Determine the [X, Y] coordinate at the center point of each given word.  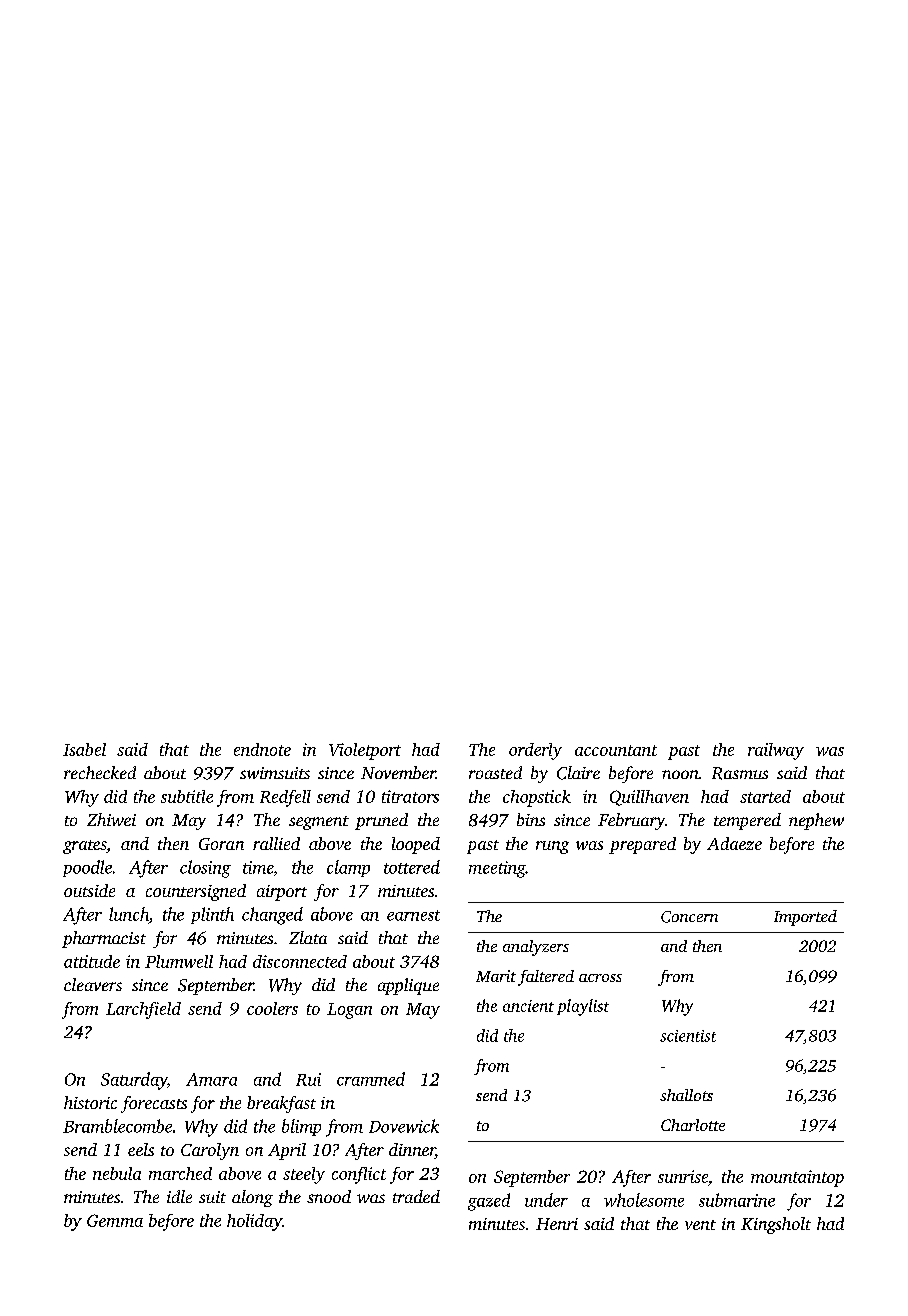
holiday [254, 1222]
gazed [489, 1202]
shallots [686, 1095]
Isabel [84, 749]
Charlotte [693, 1125]
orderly [535, 751]
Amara [211, 1079]
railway [776, 751]
